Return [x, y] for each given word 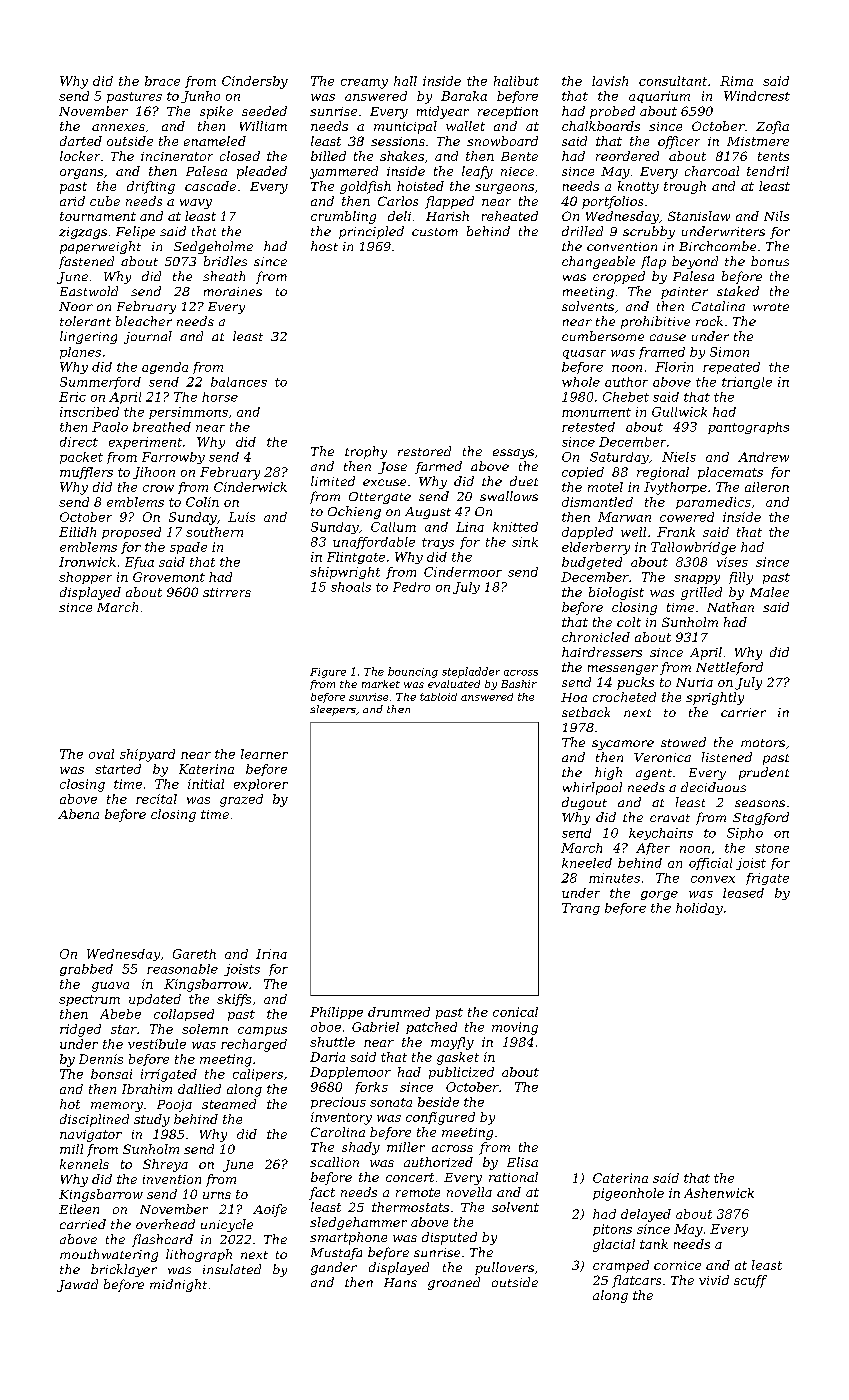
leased [743, 893]
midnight [178, 1285]
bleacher [144, 321]
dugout [584, 803]
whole [581, 382]
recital [156, 799]
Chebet [626, 397]
